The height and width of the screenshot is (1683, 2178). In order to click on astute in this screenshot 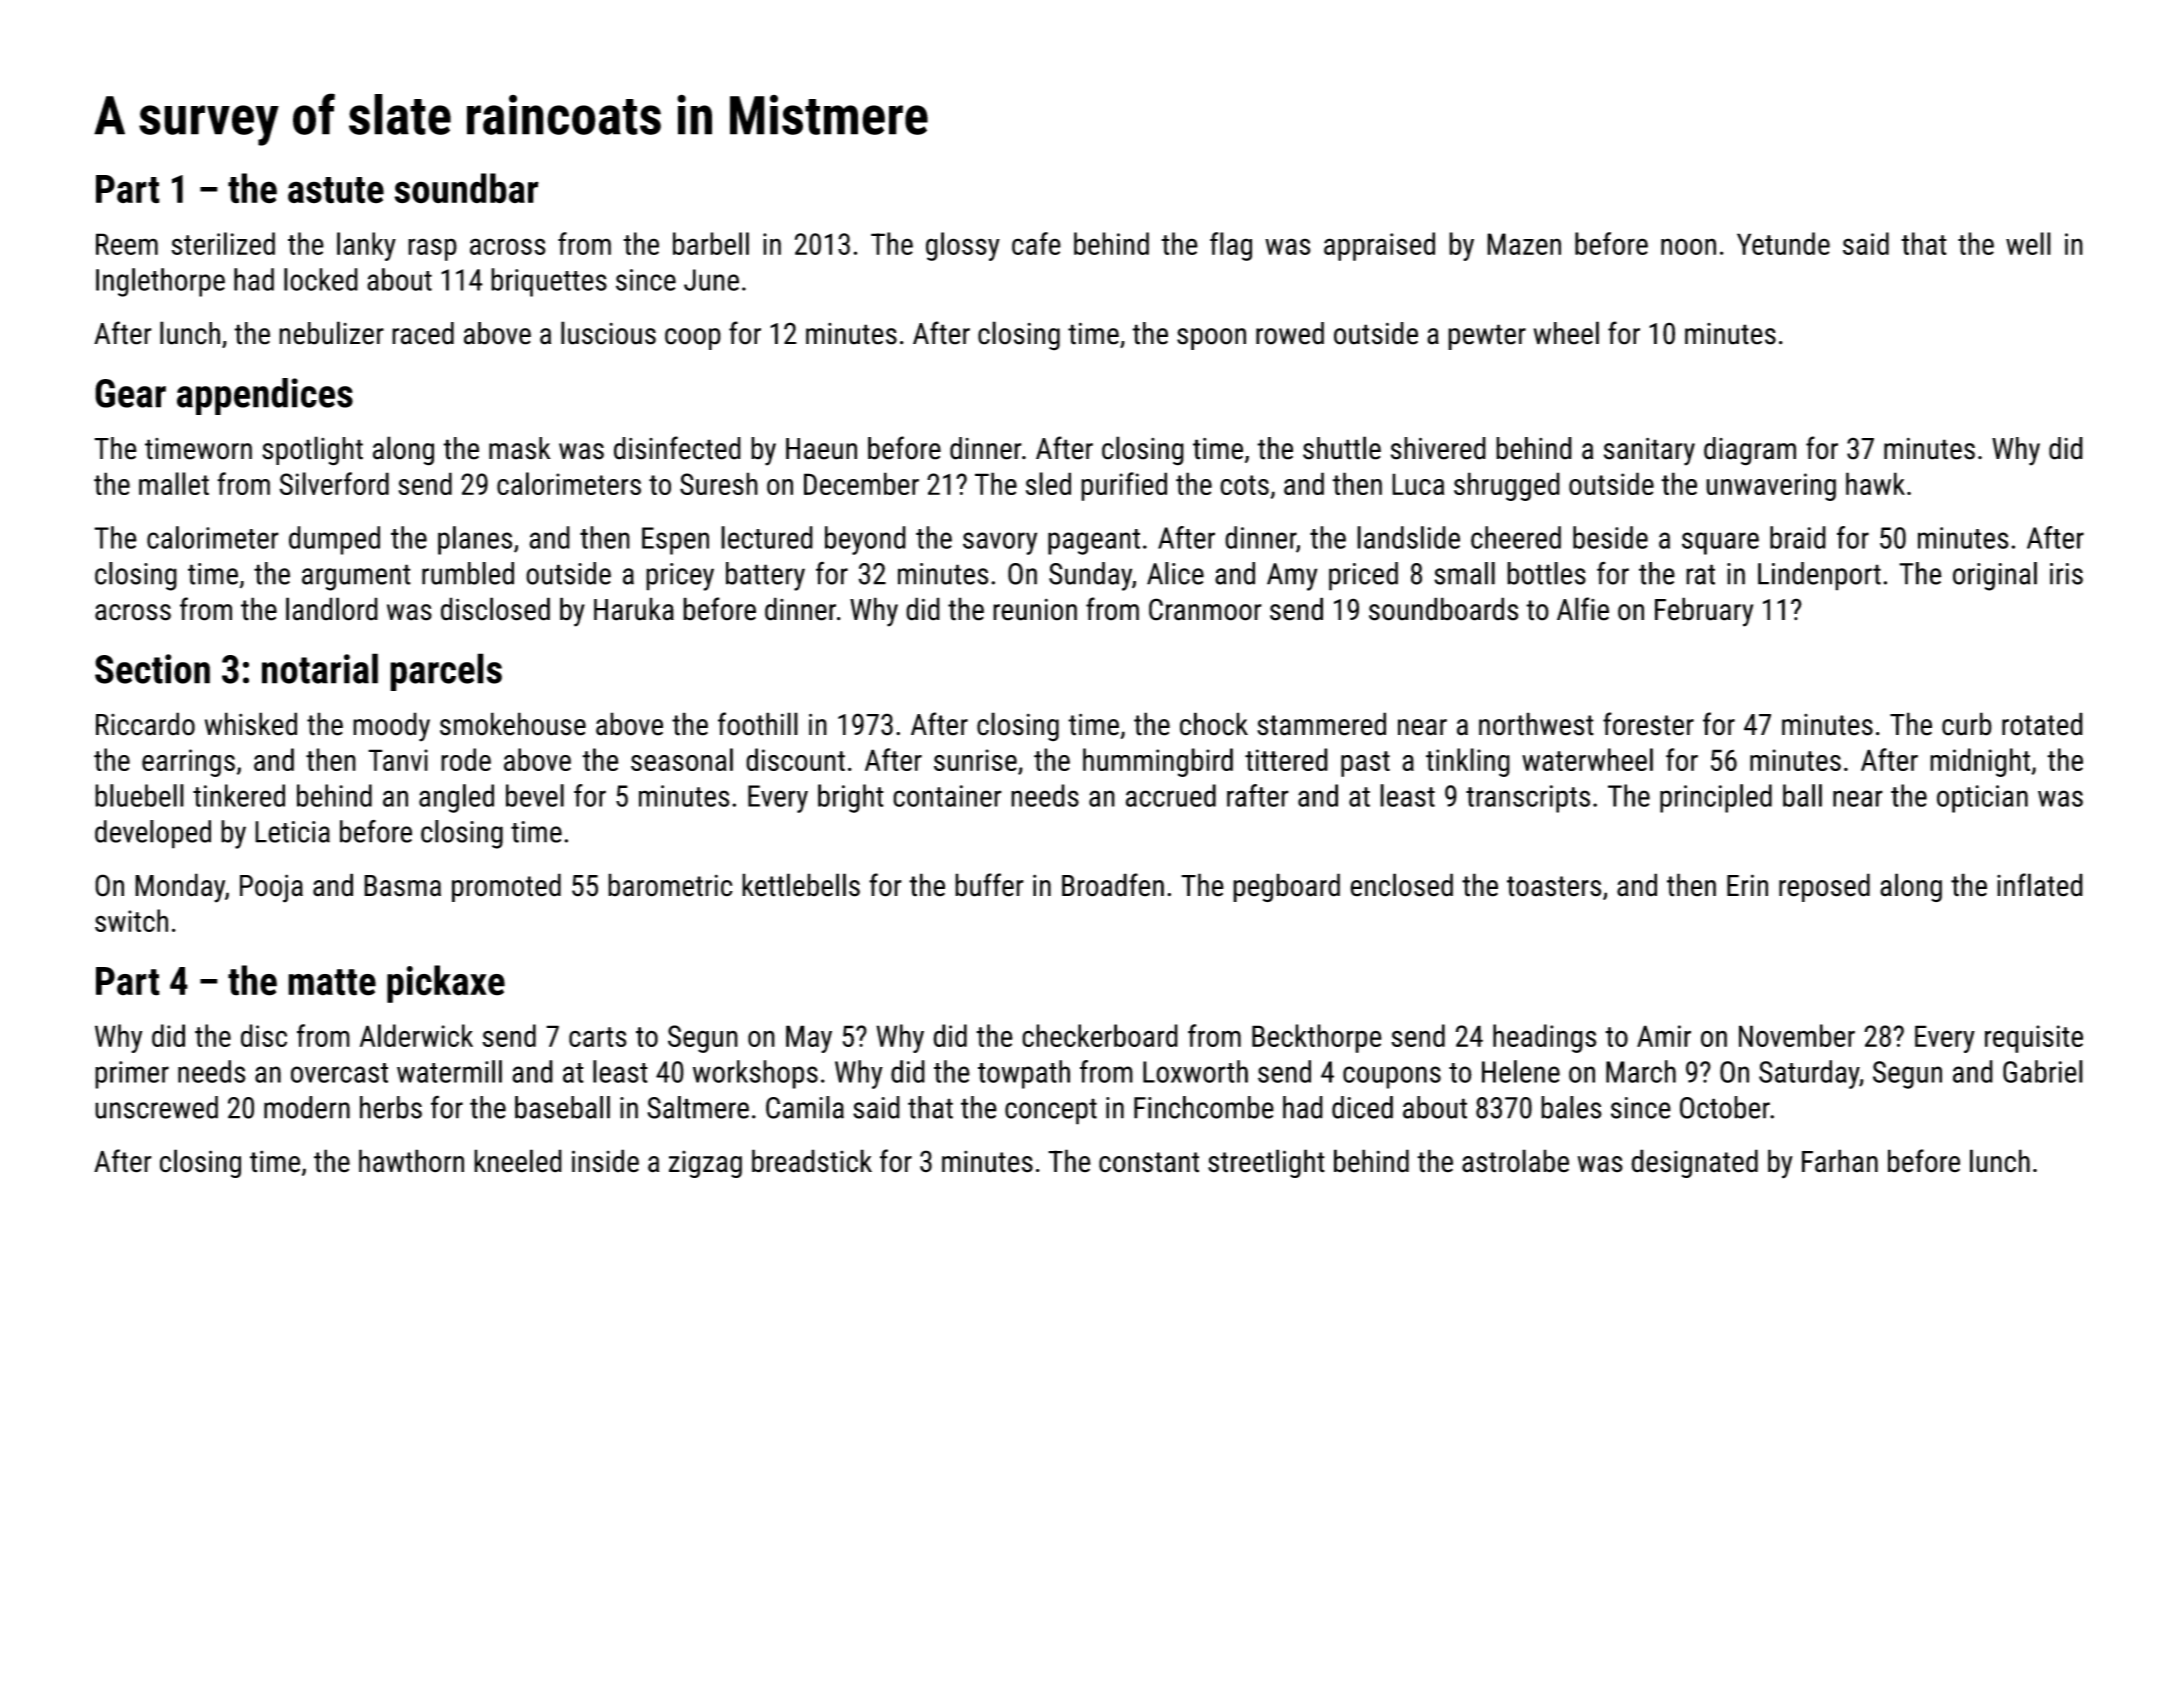, I will do `click(336, 190)`.
